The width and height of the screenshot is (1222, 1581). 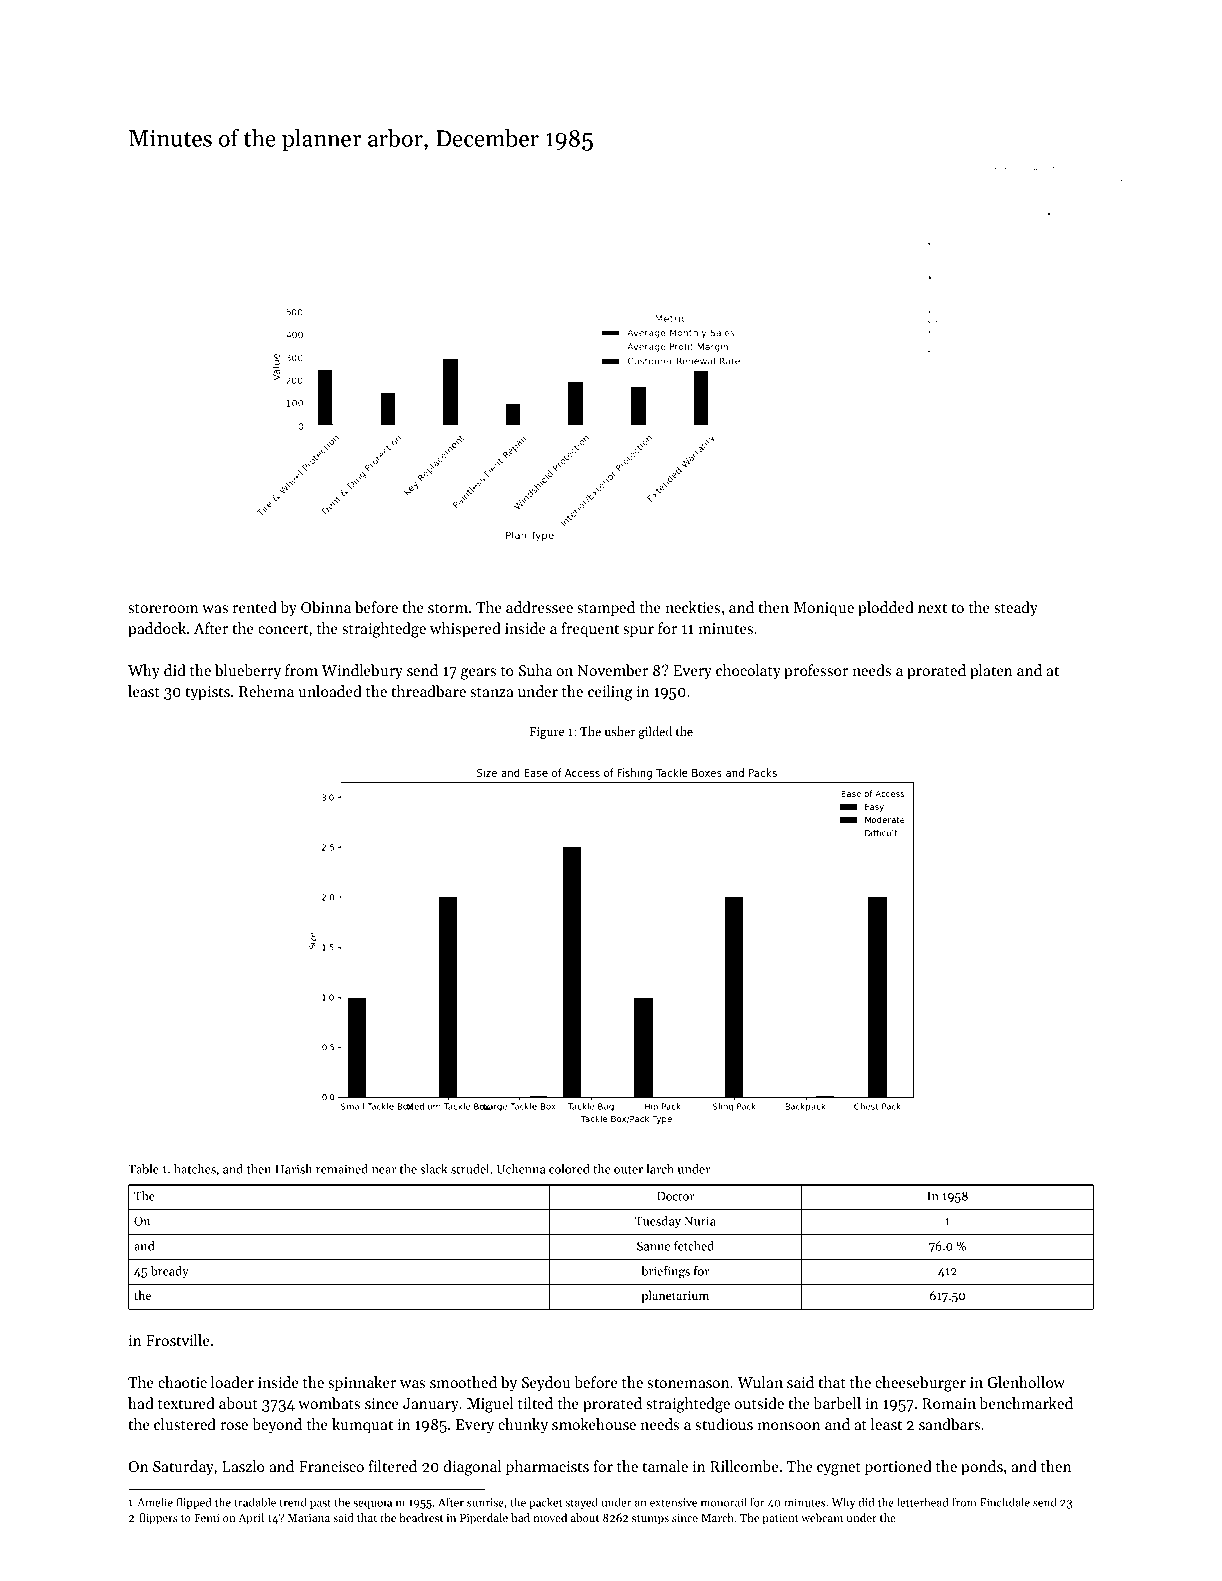 I want to click on Rehema, so click(x=266, y=691).
